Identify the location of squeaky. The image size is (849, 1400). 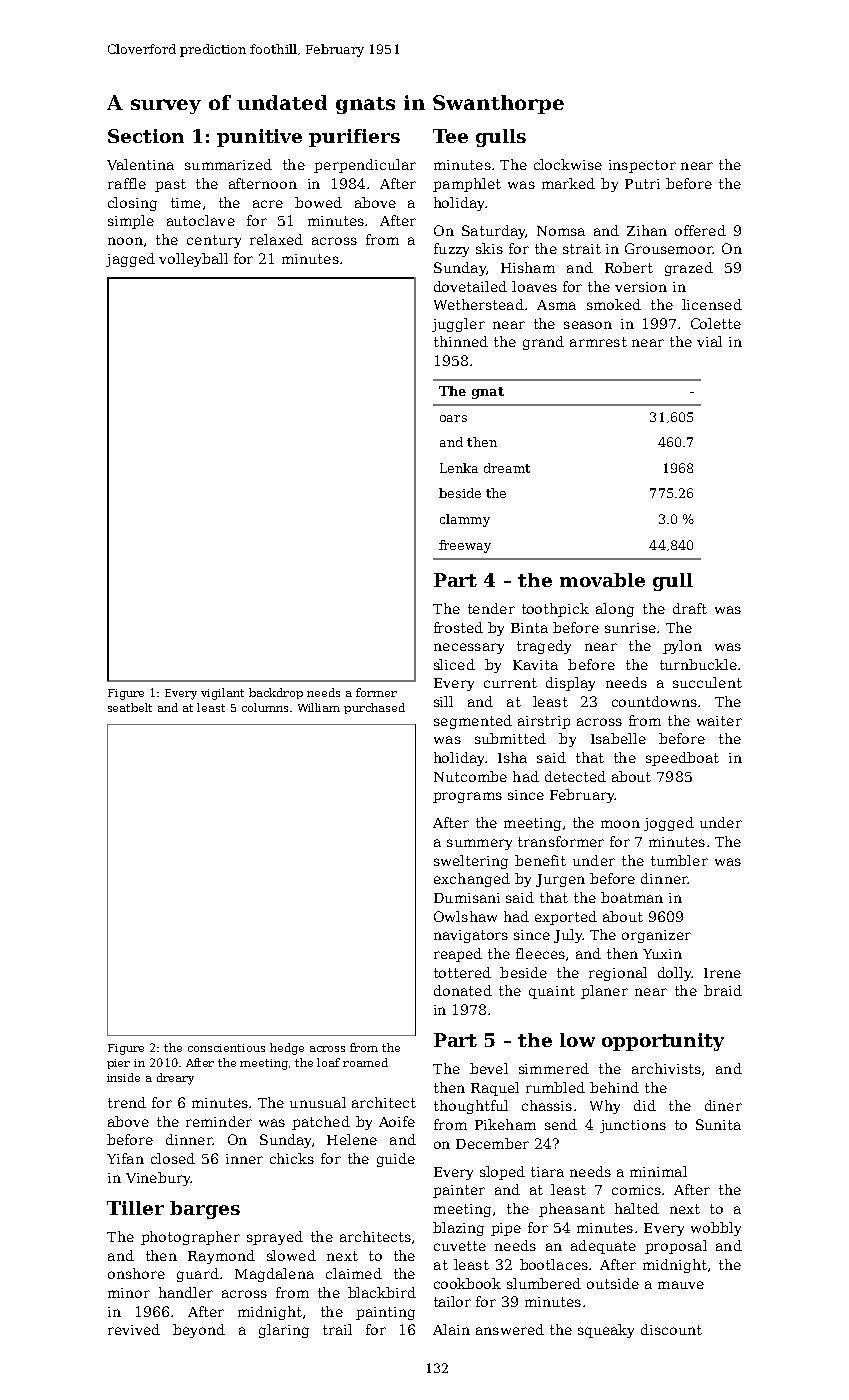
(606, 1331).
